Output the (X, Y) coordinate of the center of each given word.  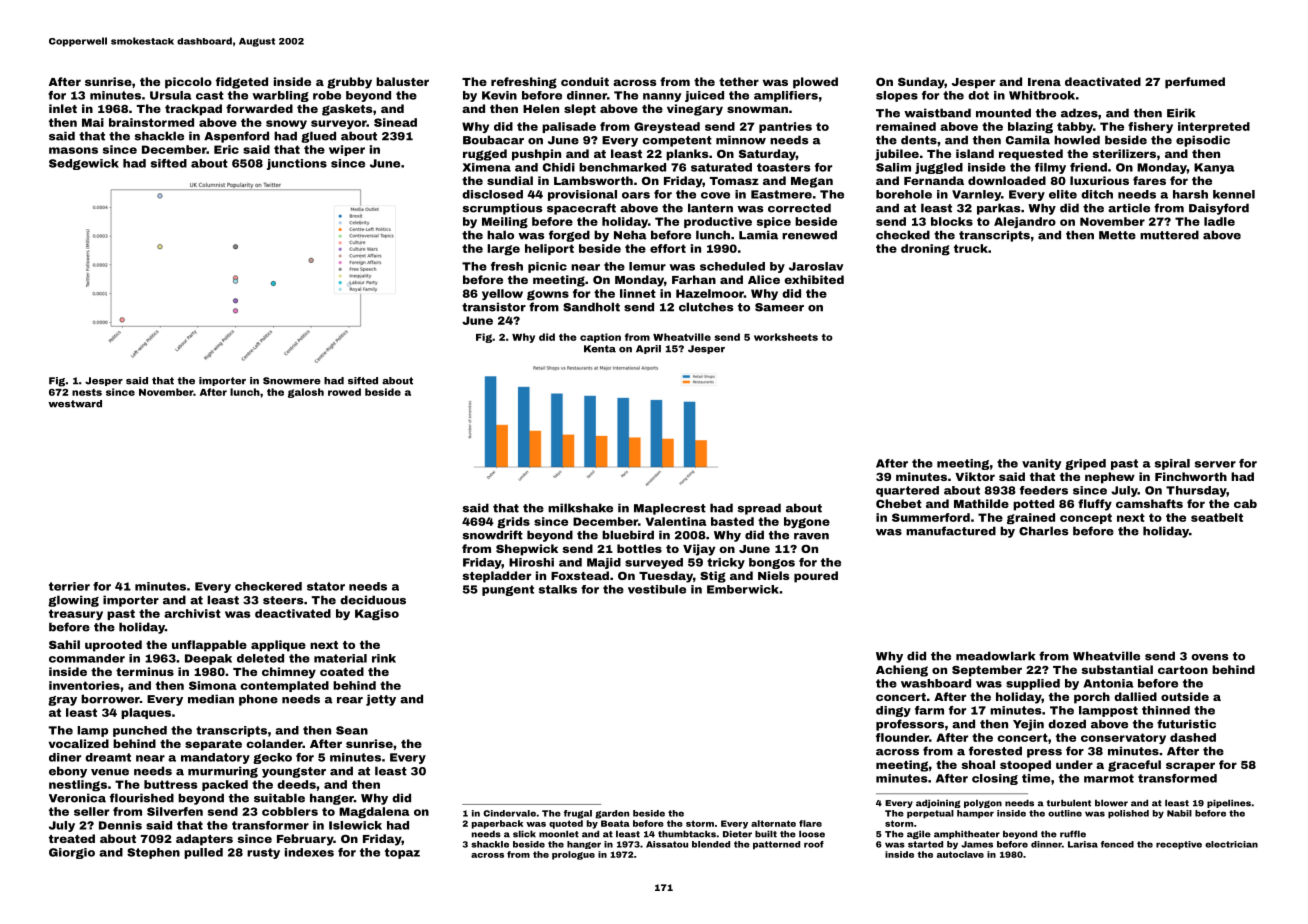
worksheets (786, 337)
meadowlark (995, 656)
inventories (84, 685)
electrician (1231, 844)
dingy (893, 711)
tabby (1075, 127)
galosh (306, 393)
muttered (1169, 235)
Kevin (499, 95)
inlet (63, 108)
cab (1245, 503)
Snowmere (292, 381)
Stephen (153, 853)
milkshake (580, 508)
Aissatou (667, 844)
